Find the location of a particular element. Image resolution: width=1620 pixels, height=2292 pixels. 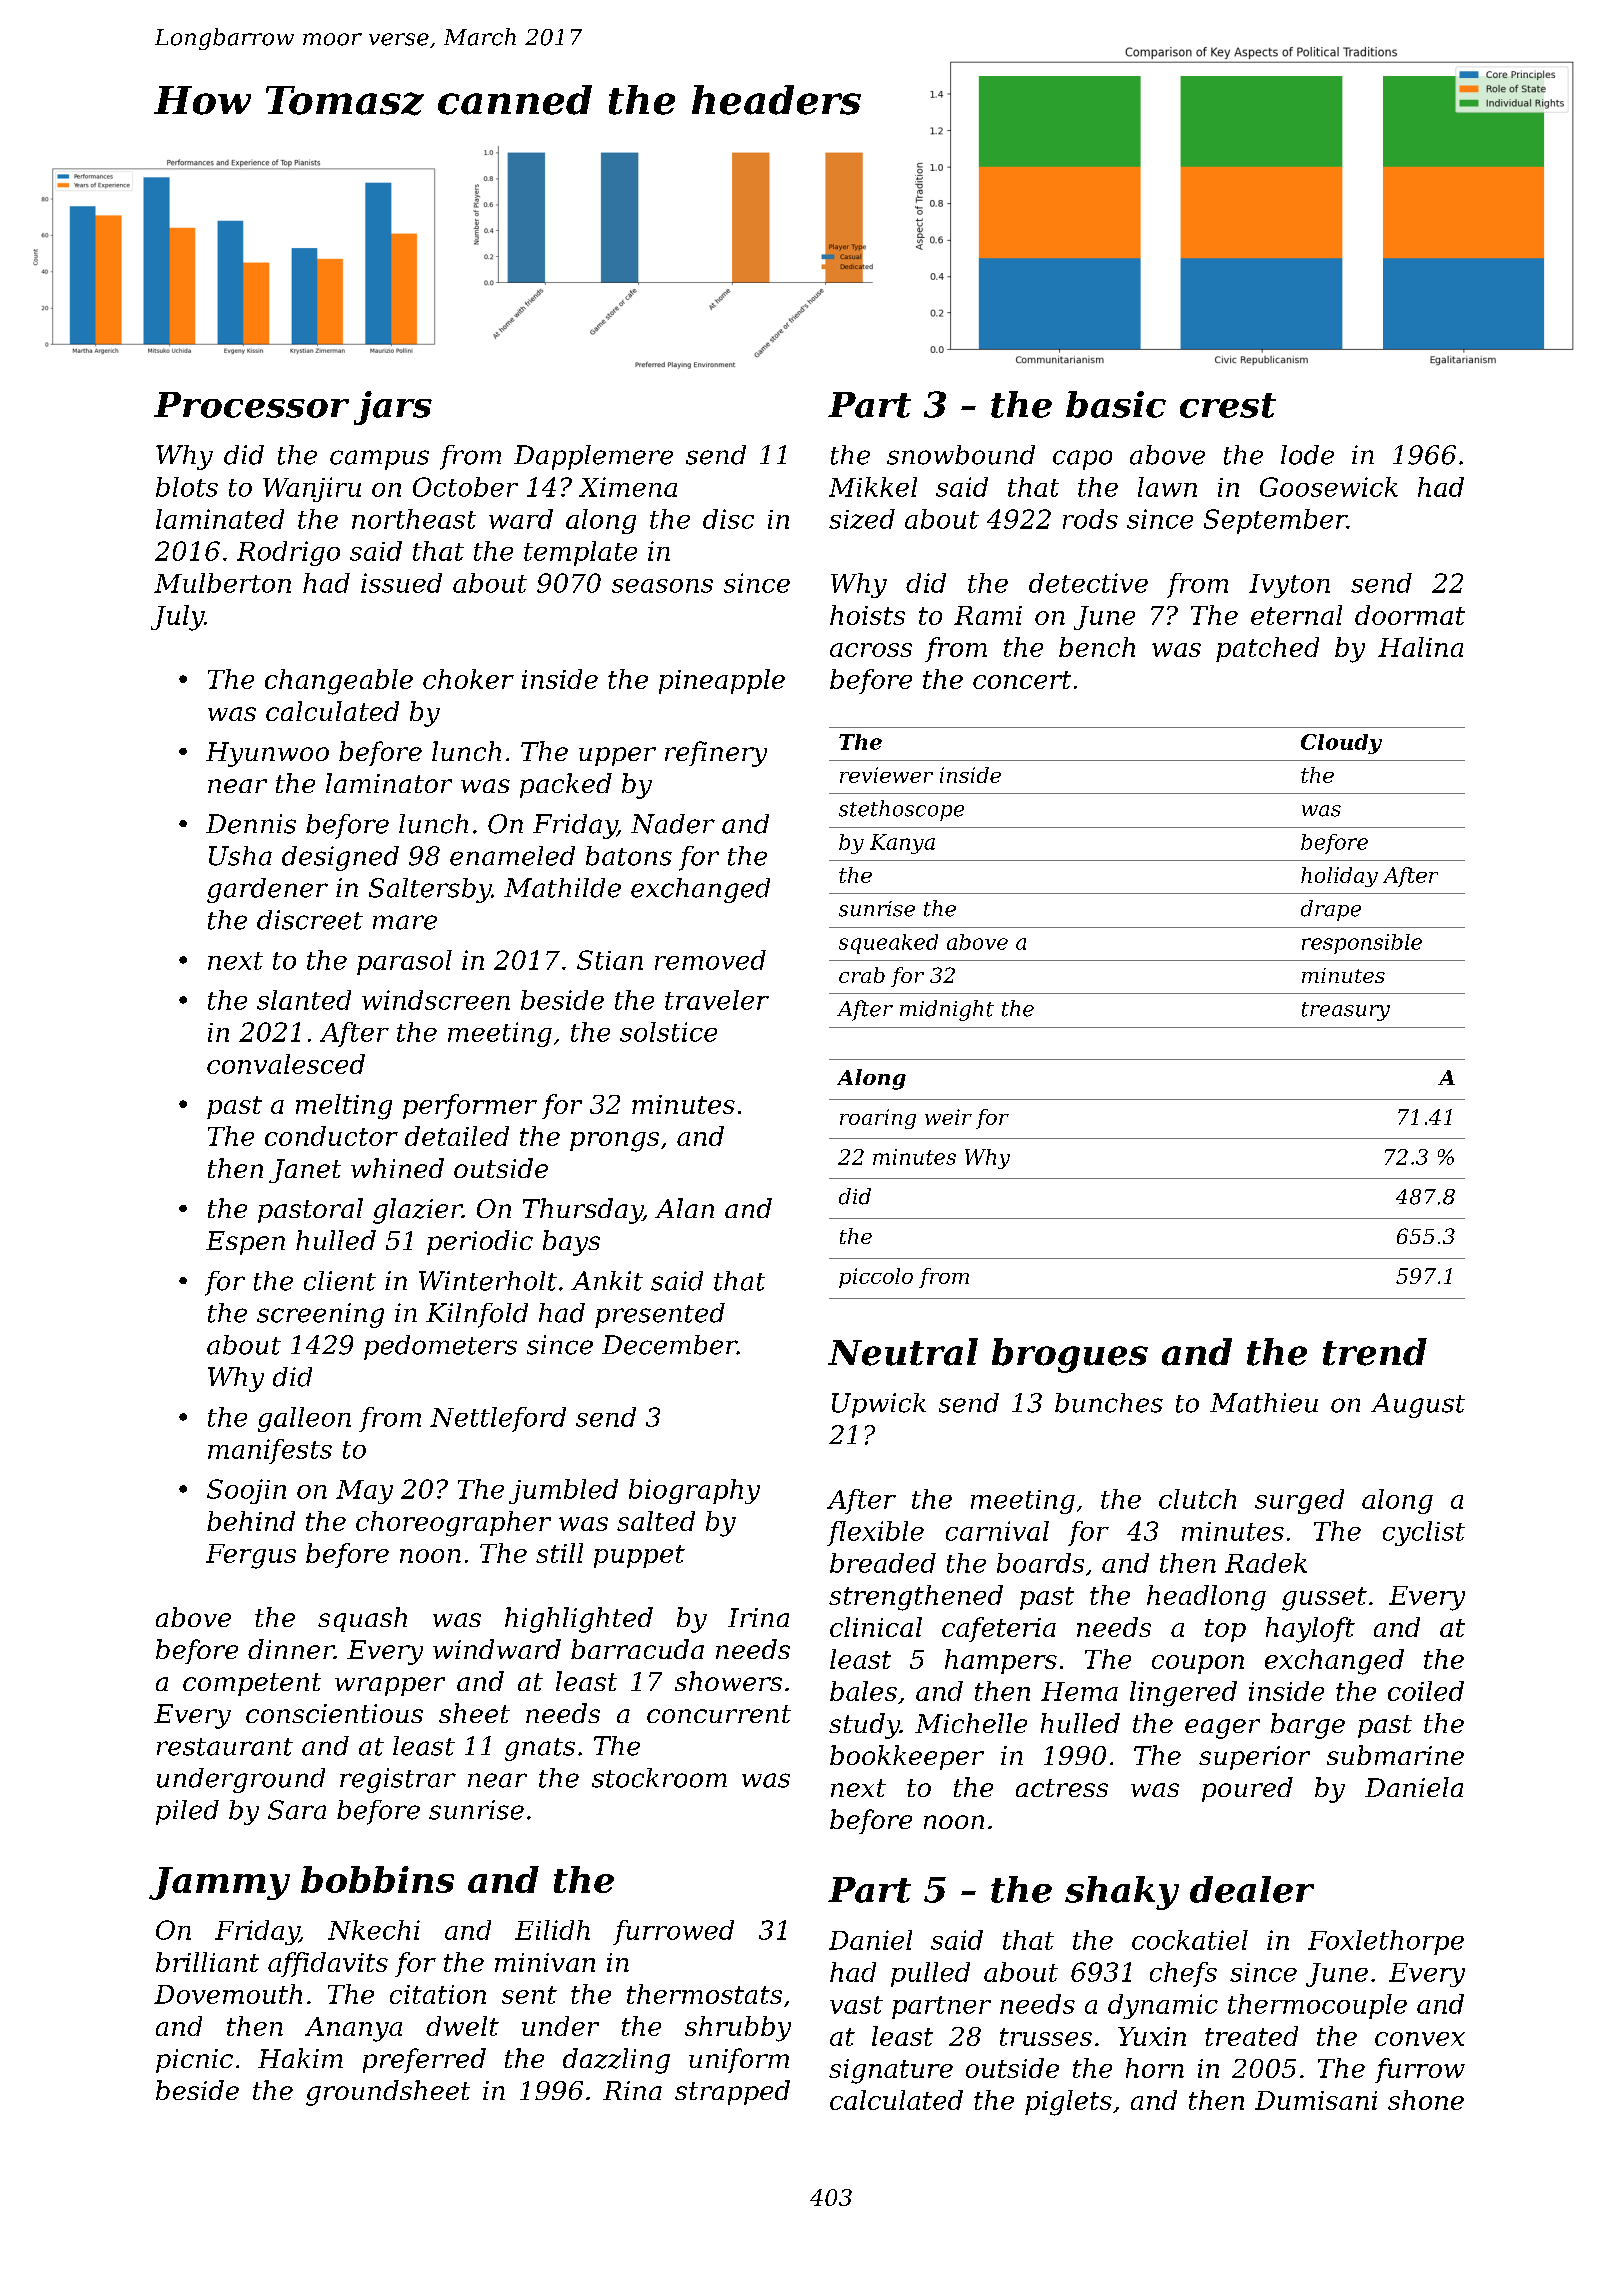

doormat is located at coordinates (1410, 615).
